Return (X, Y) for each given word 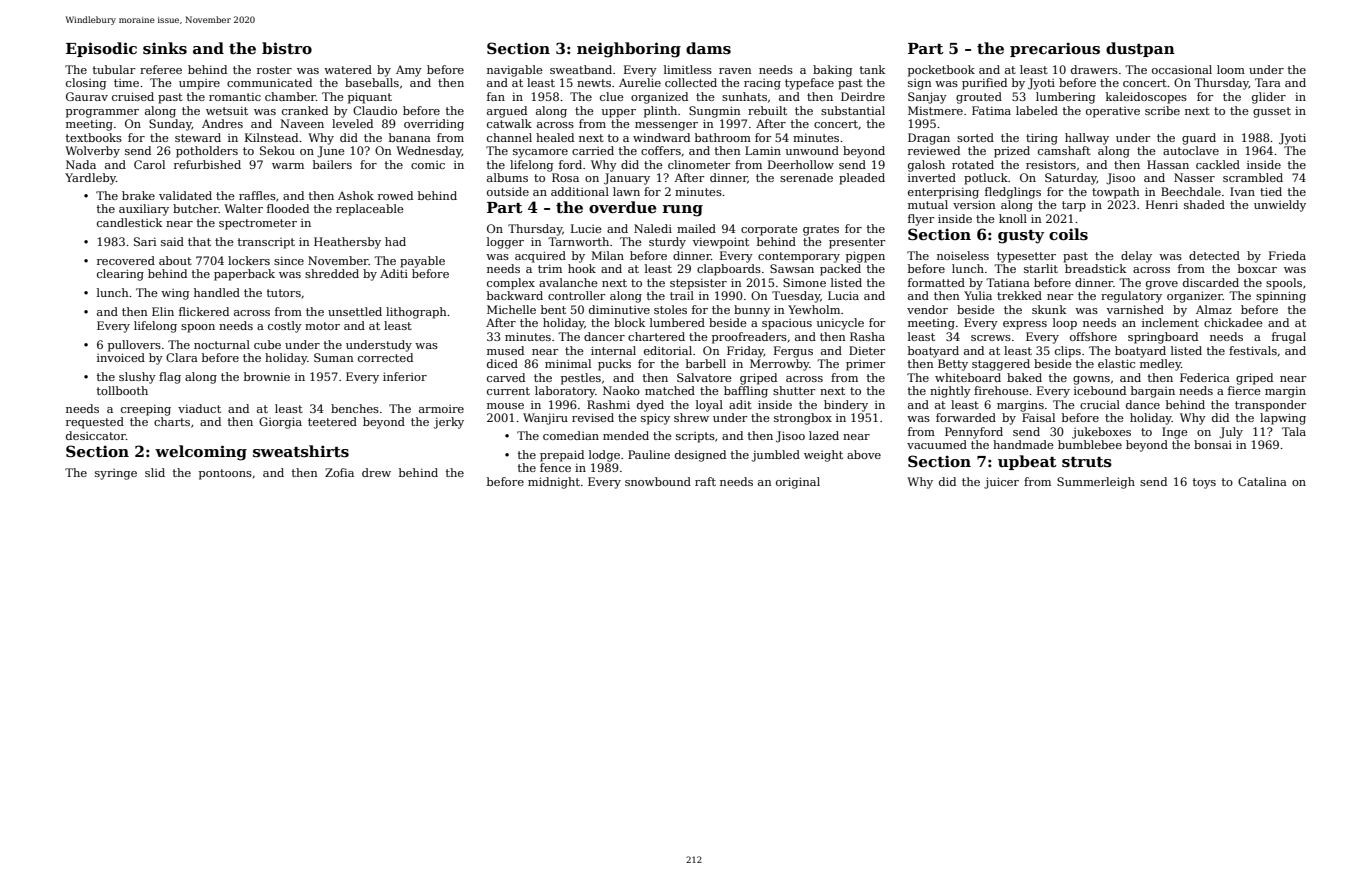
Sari (145, 241)
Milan (608, 255)
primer (865, 365)
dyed (650, 406)
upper (619, 113)
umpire (199, 84)
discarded (1211, 282)
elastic (1116, 363)
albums (507, 177)
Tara (1268, 82)
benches (355, 408)
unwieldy (1280, 206)
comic (428, 165)
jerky (449, 423)
